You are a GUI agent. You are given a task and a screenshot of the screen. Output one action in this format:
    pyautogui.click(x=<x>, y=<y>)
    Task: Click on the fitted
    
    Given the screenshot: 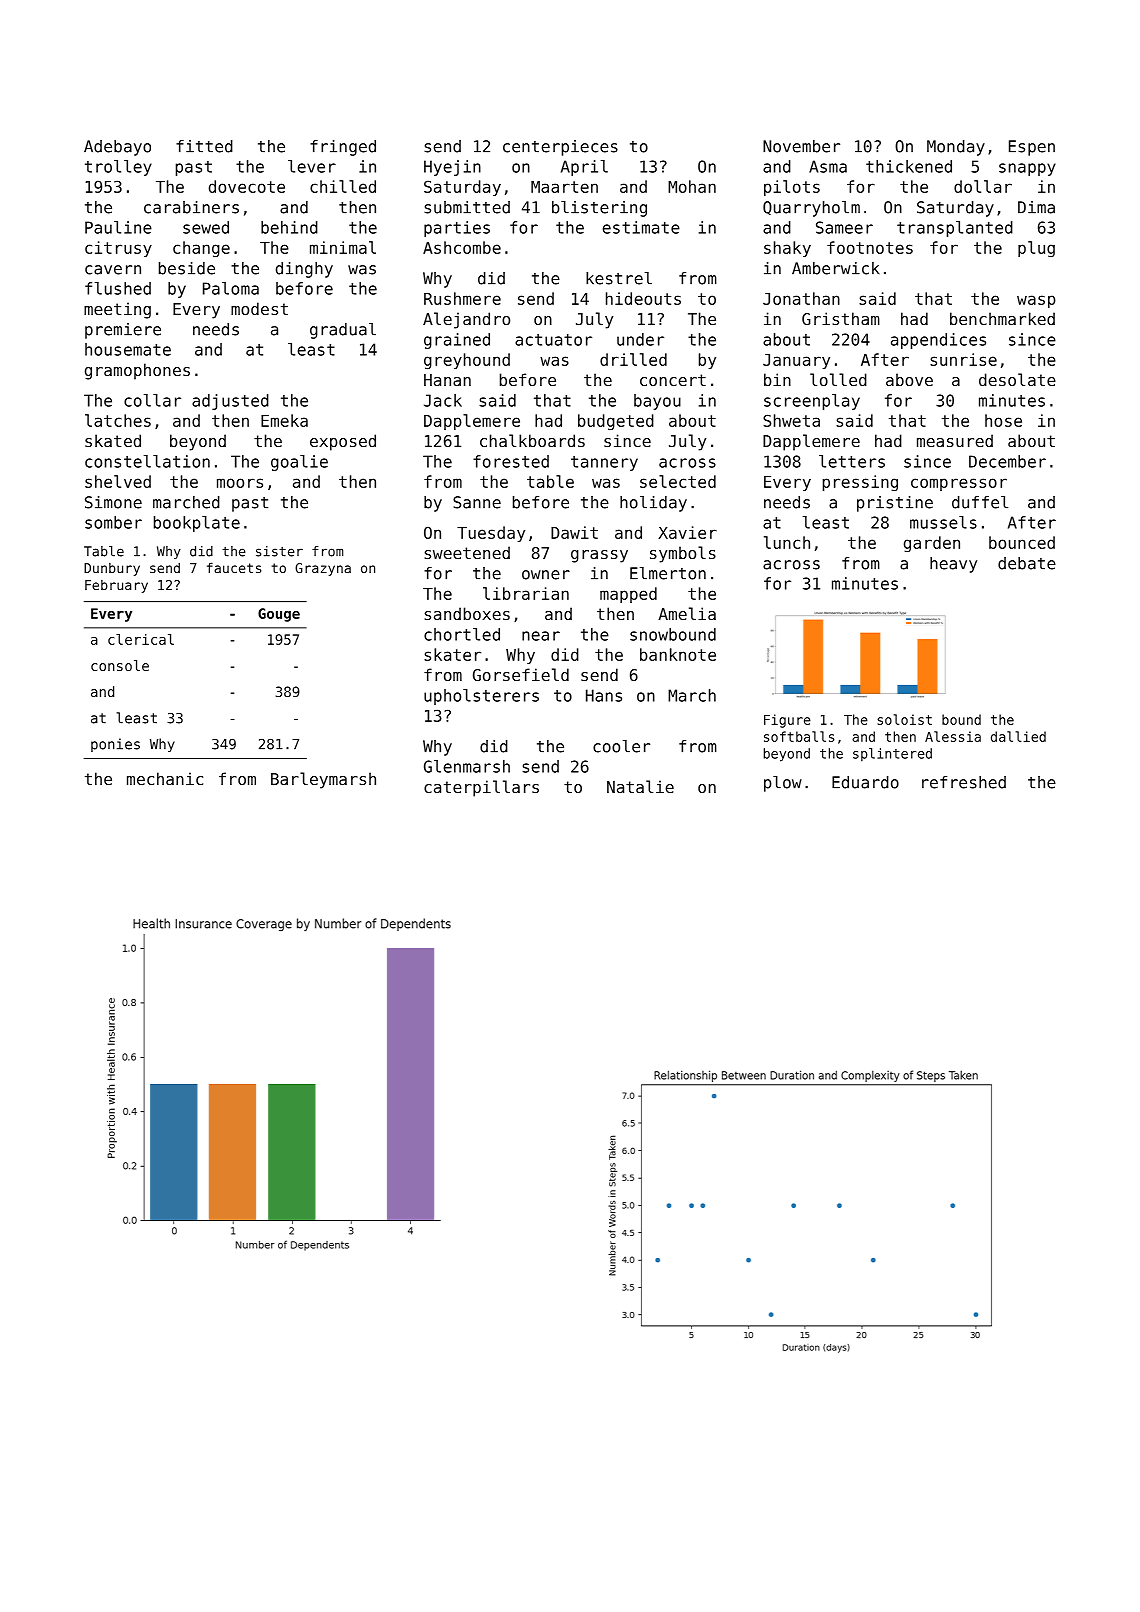 What is the action you would take?
    pyautogui.click(x=204, y=146)
